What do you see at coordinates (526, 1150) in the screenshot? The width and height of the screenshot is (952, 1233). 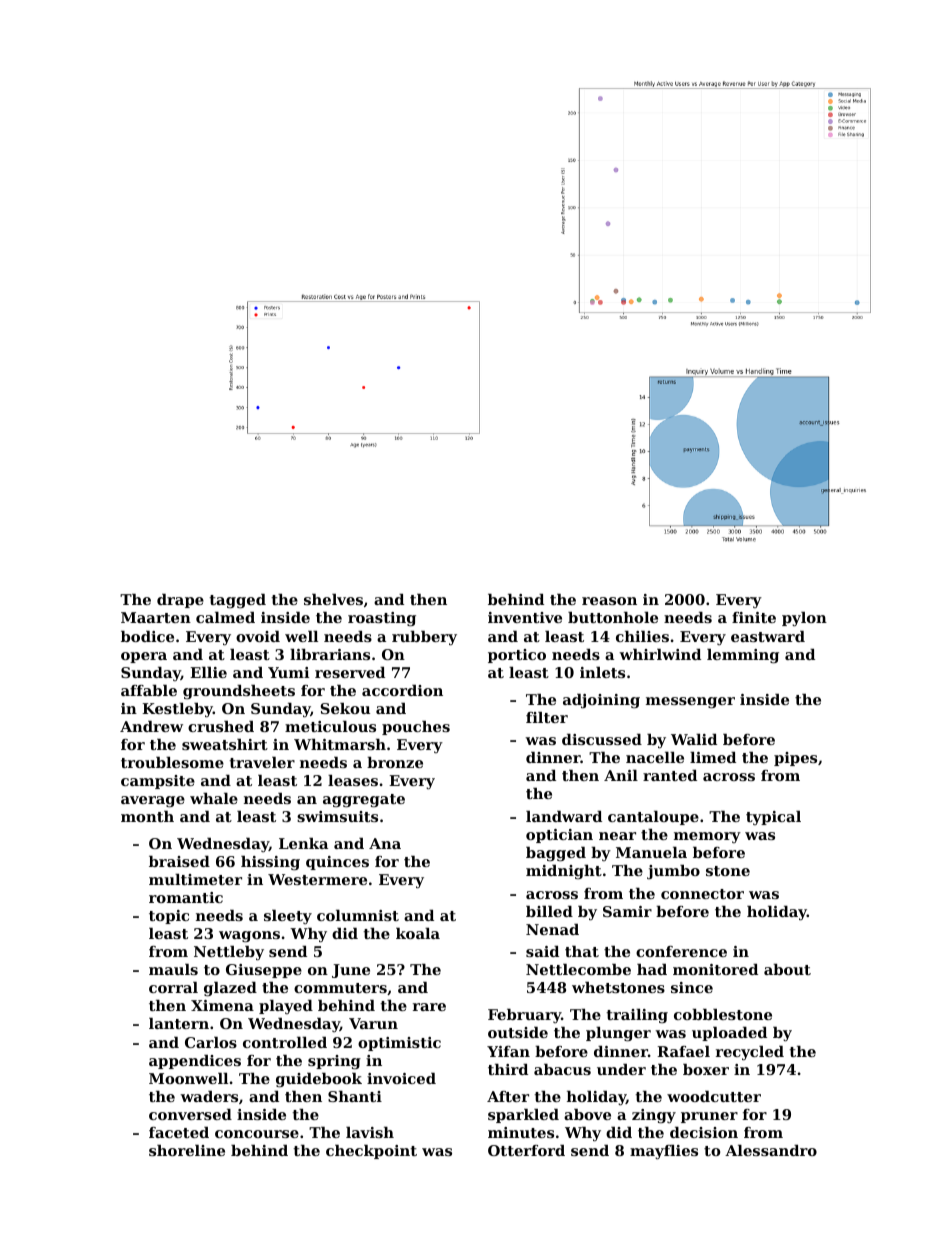 I see `Otterford` at bounding box center [526, 1150].
